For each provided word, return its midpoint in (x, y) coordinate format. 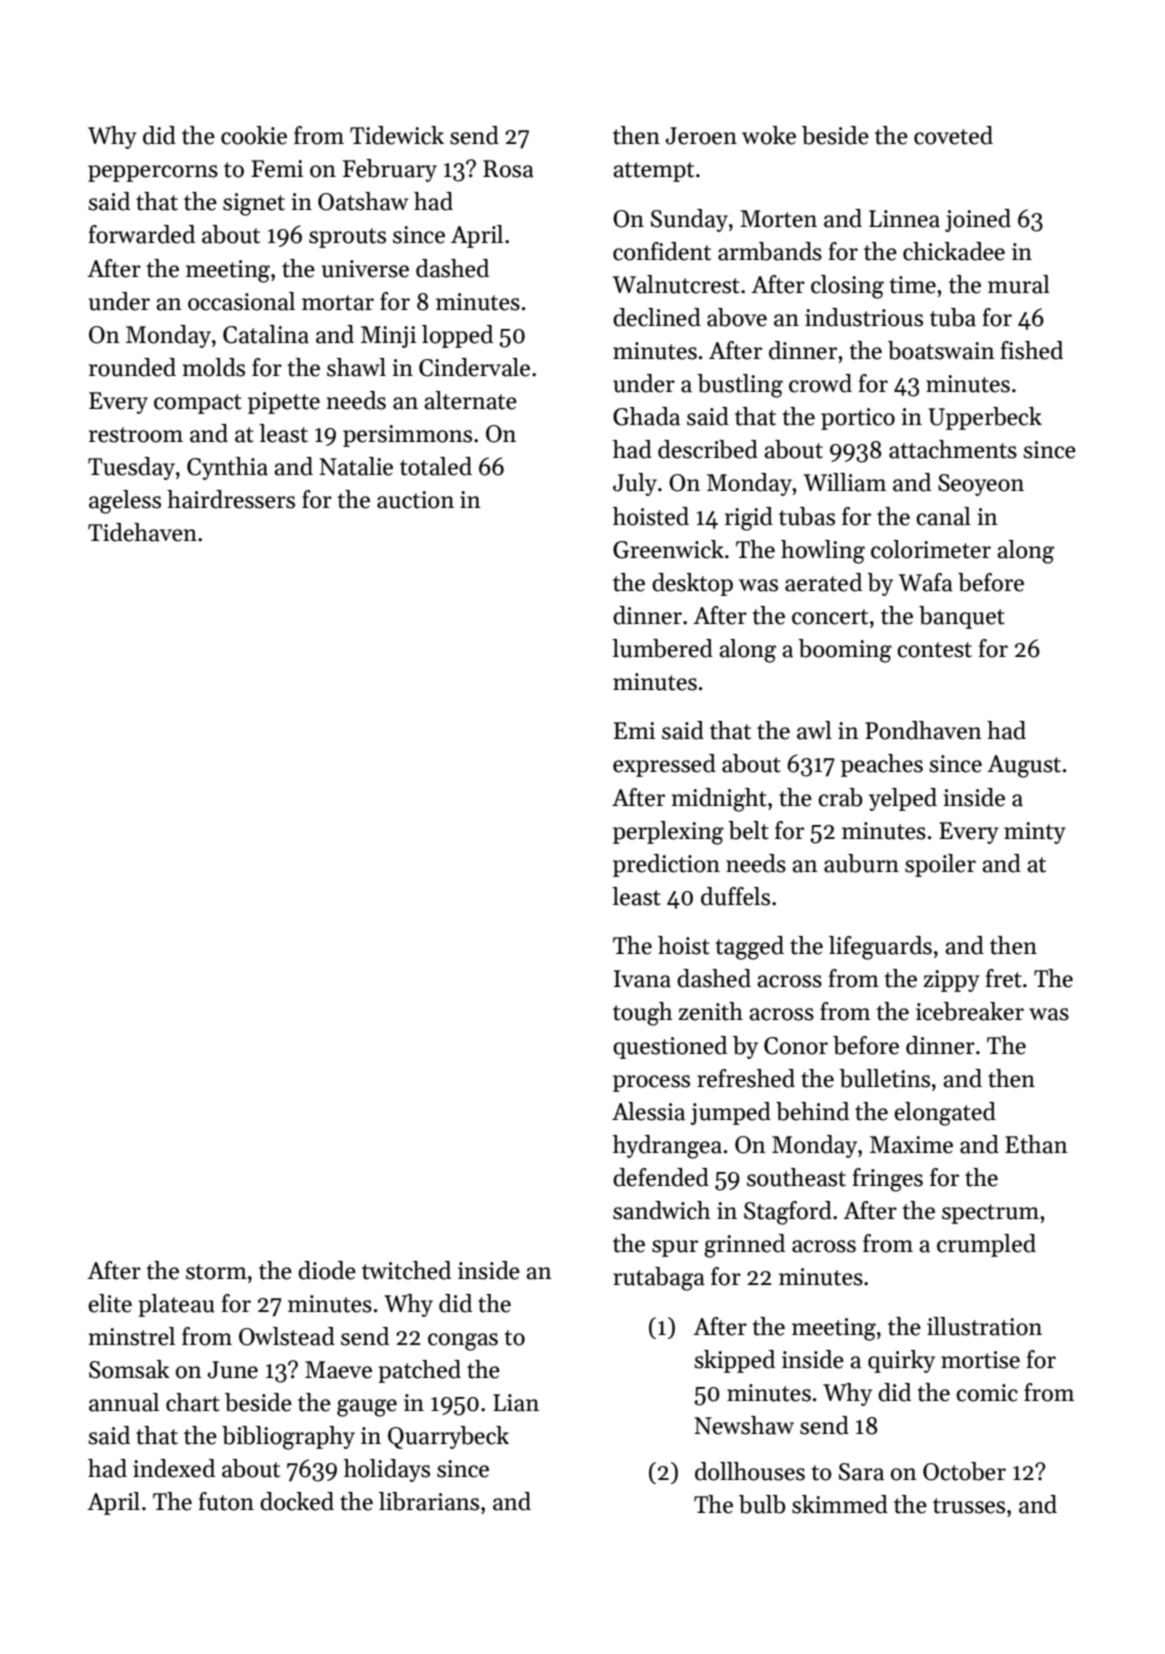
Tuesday (131, 468)
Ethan (1036, 1144)
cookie (254, 135)
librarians (429, 1501)
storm (216, 1272)
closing (847, 287)
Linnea (904, 219)
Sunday (689, 220)
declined (657, 317)
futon (226, 1501)
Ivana (642, 979)
